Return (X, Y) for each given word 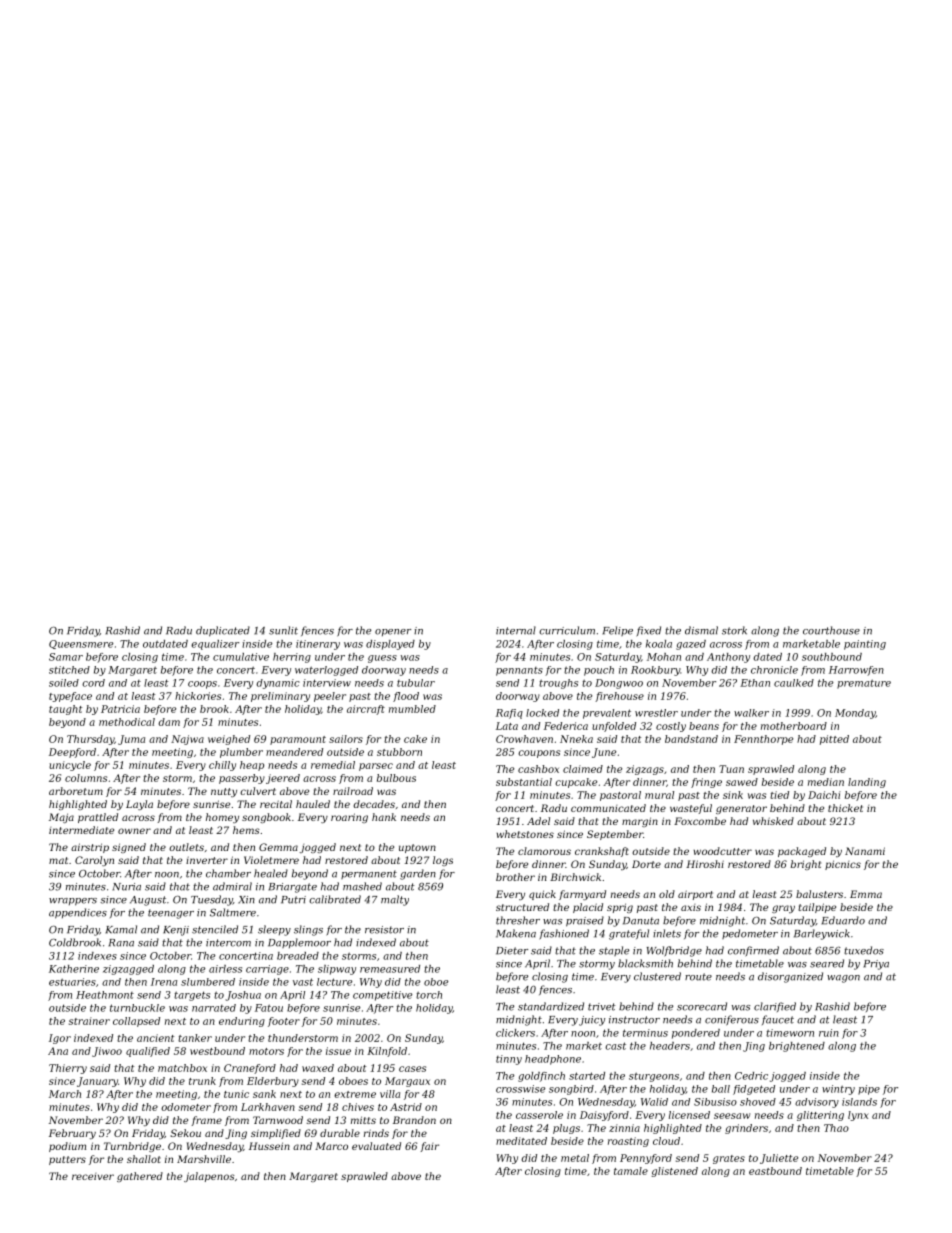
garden (418, 874)
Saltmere (233, 912)
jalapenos (209, 1177)
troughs (558, 684)
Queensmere (81, 644)
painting (865, 645)
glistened (675, 1172)
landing (867, 783)
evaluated (376, 1146)
